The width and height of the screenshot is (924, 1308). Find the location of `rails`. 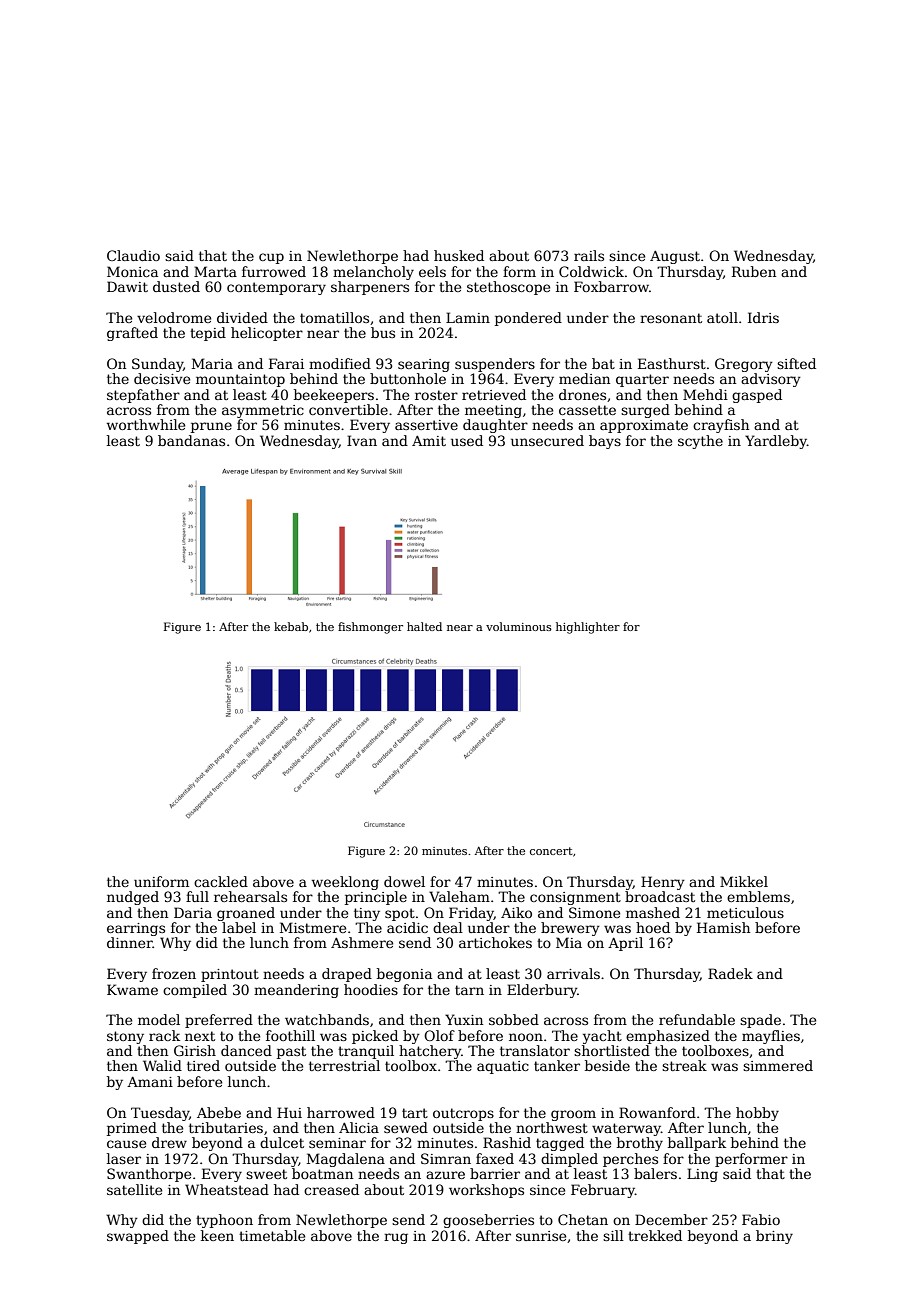

rails is located at coordinates (589, 255).
